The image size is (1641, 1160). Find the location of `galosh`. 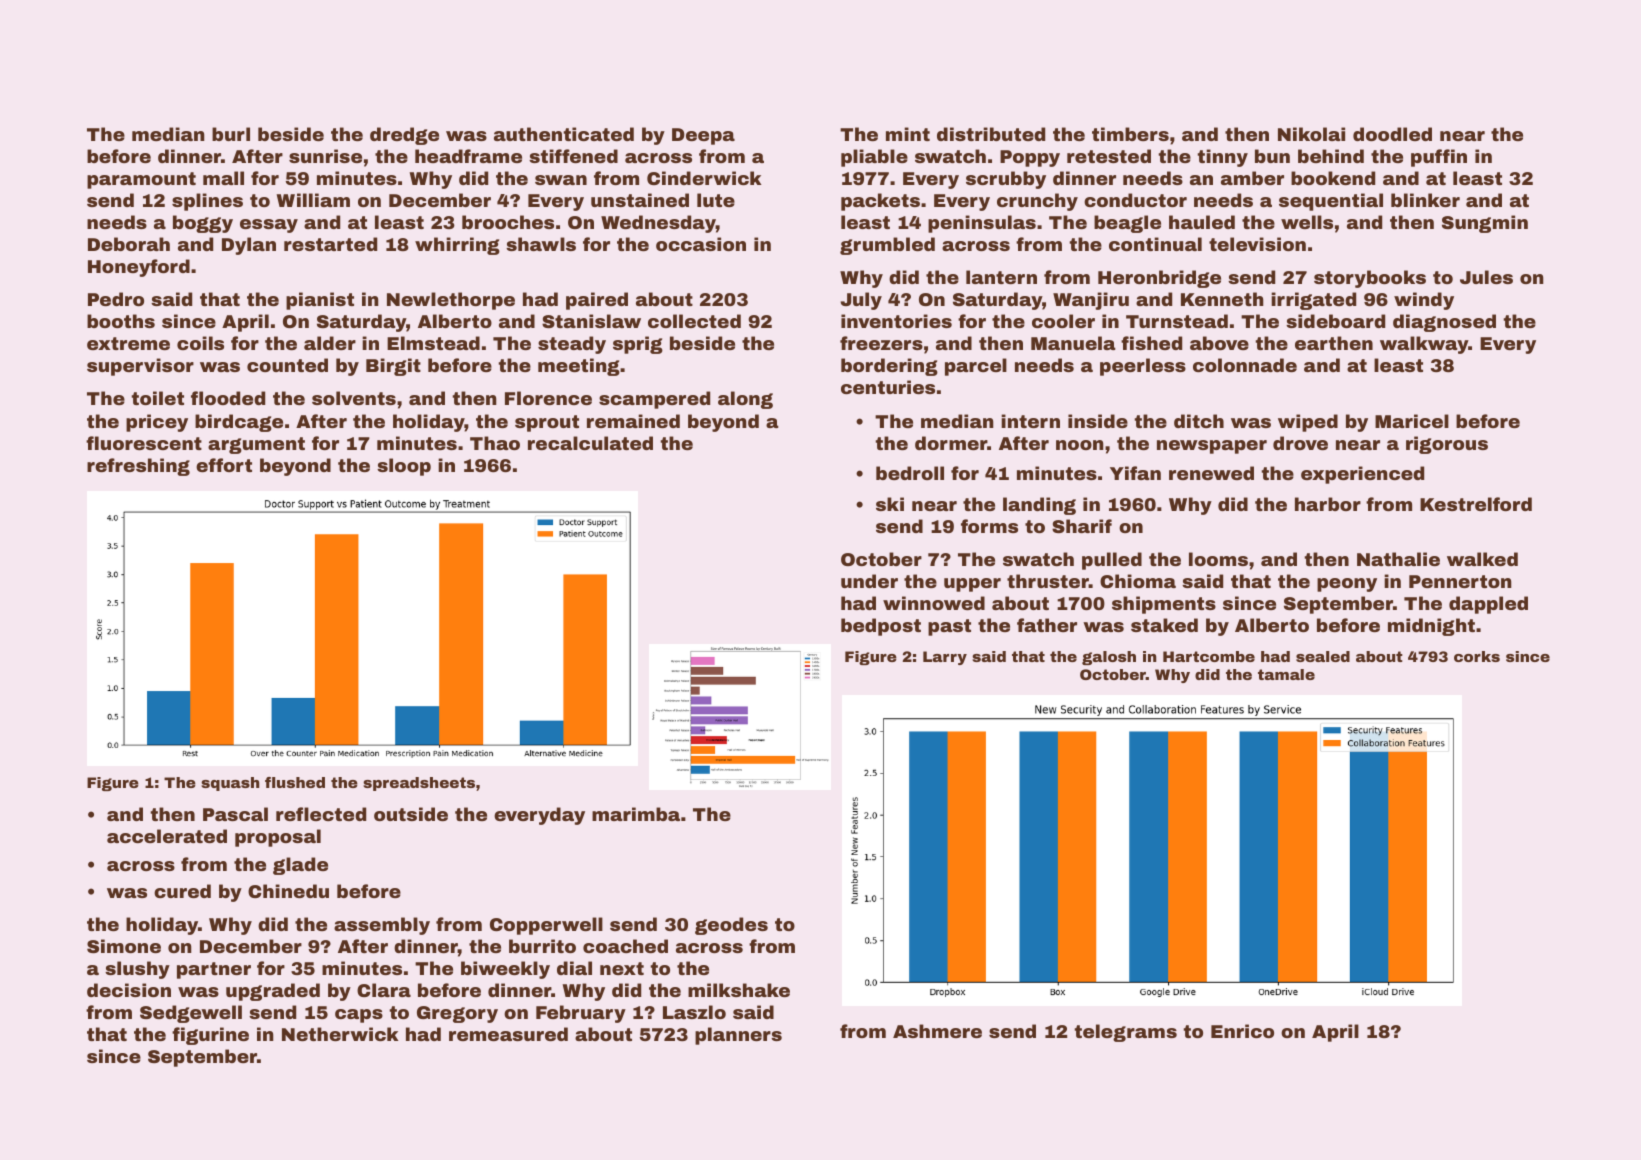

galosh is located at coordinates (1109, 658).
